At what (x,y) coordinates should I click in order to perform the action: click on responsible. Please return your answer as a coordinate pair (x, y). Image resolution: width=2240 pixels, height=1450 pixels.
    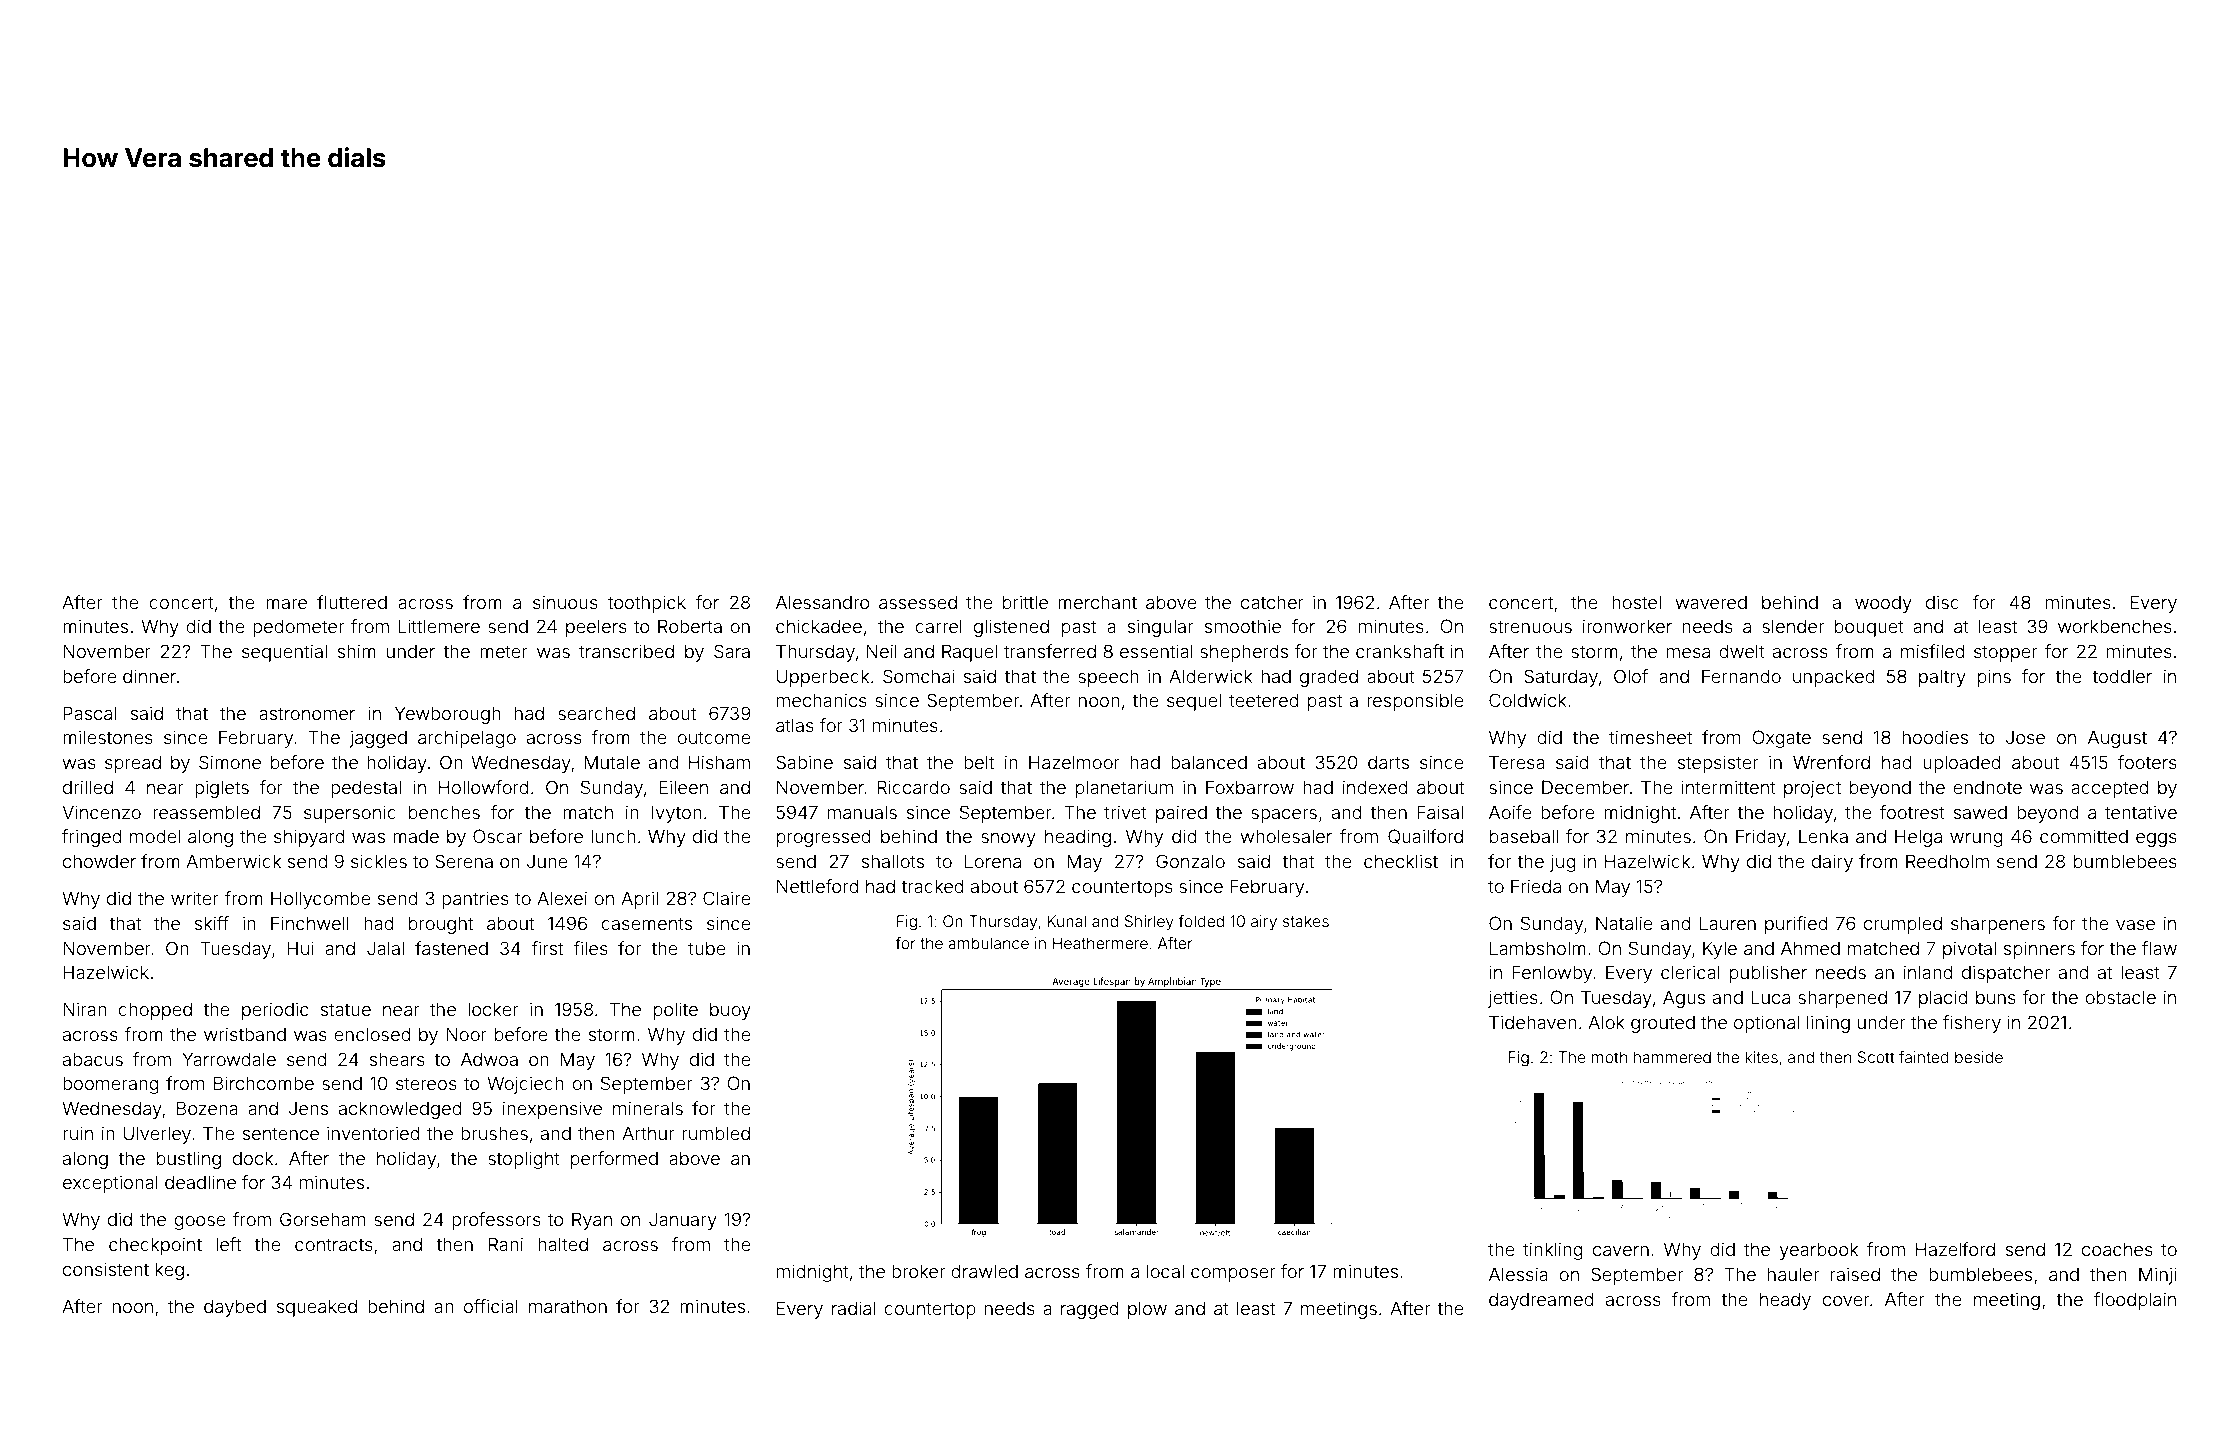
    Looking at the image, I should click on (1415, 702).
